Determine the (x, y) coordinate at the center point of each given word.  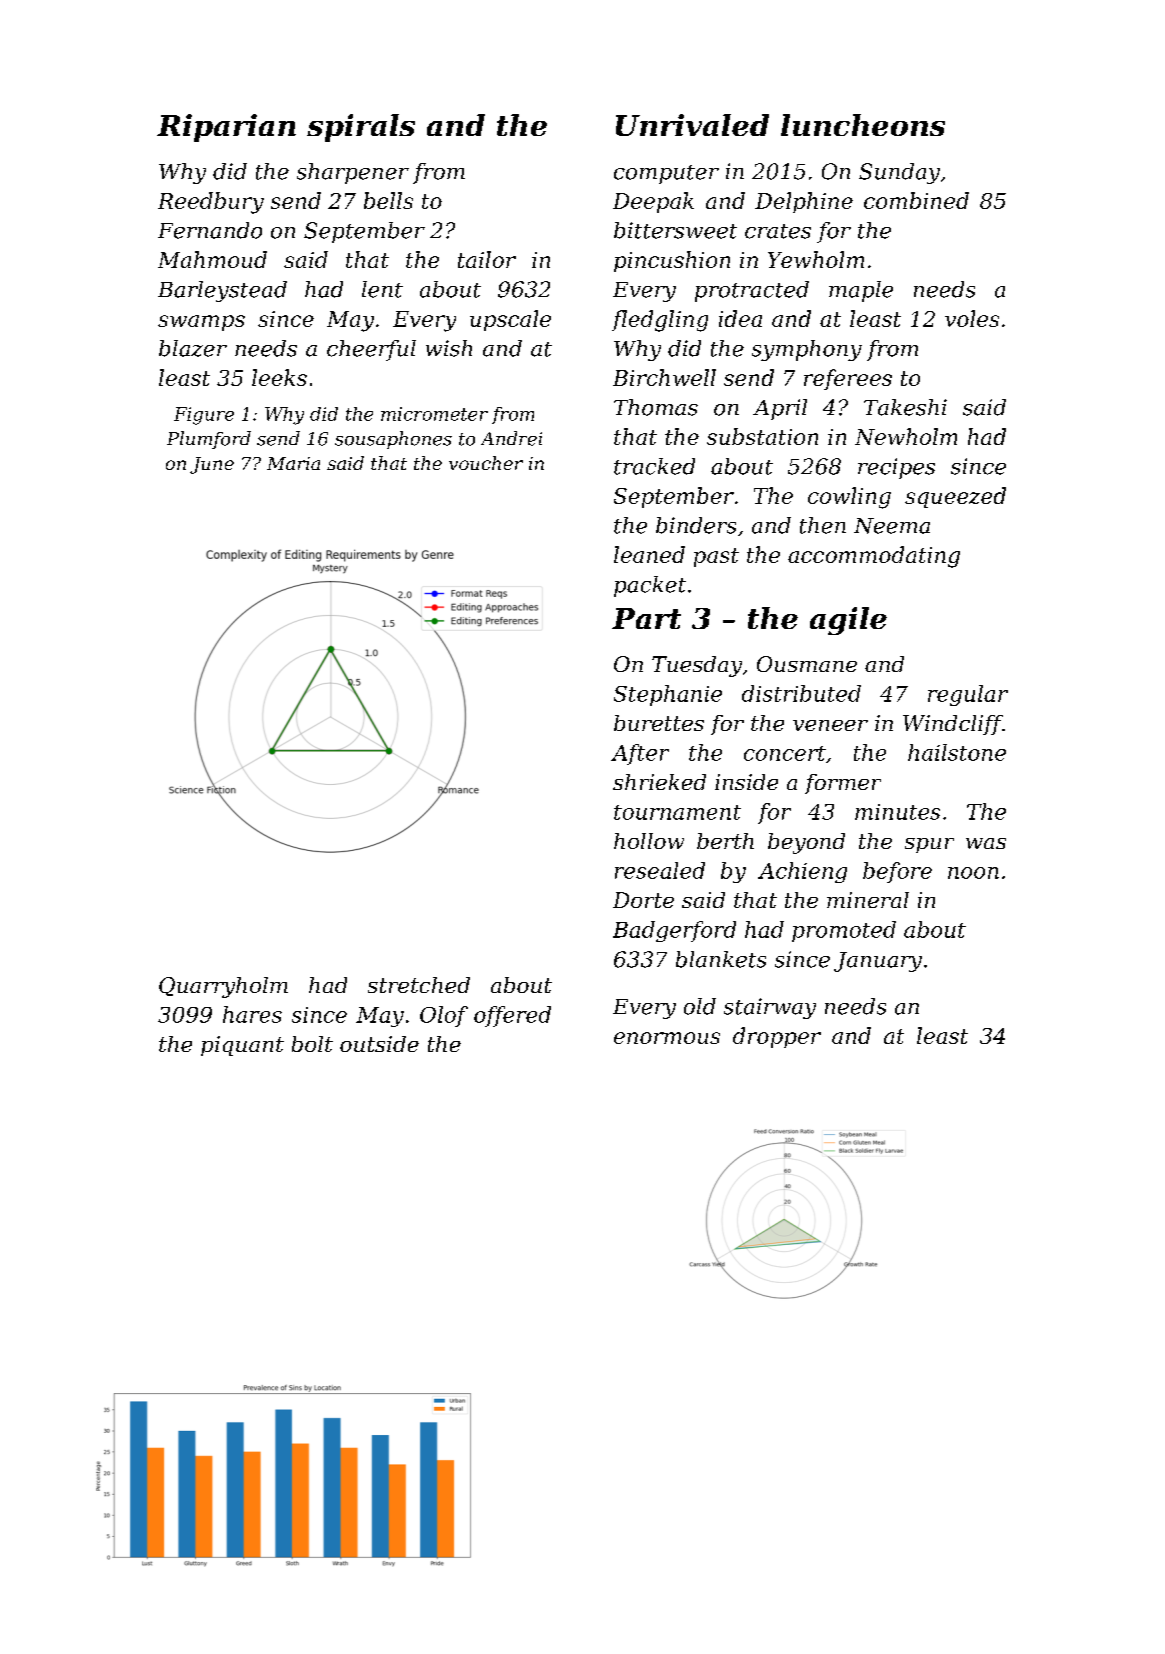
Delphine (804, 202)
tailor (487, 259)
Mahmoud (212, 259)
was (986, 843)
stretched (419, 985)
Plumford (209, 440)
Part (646, 618)
